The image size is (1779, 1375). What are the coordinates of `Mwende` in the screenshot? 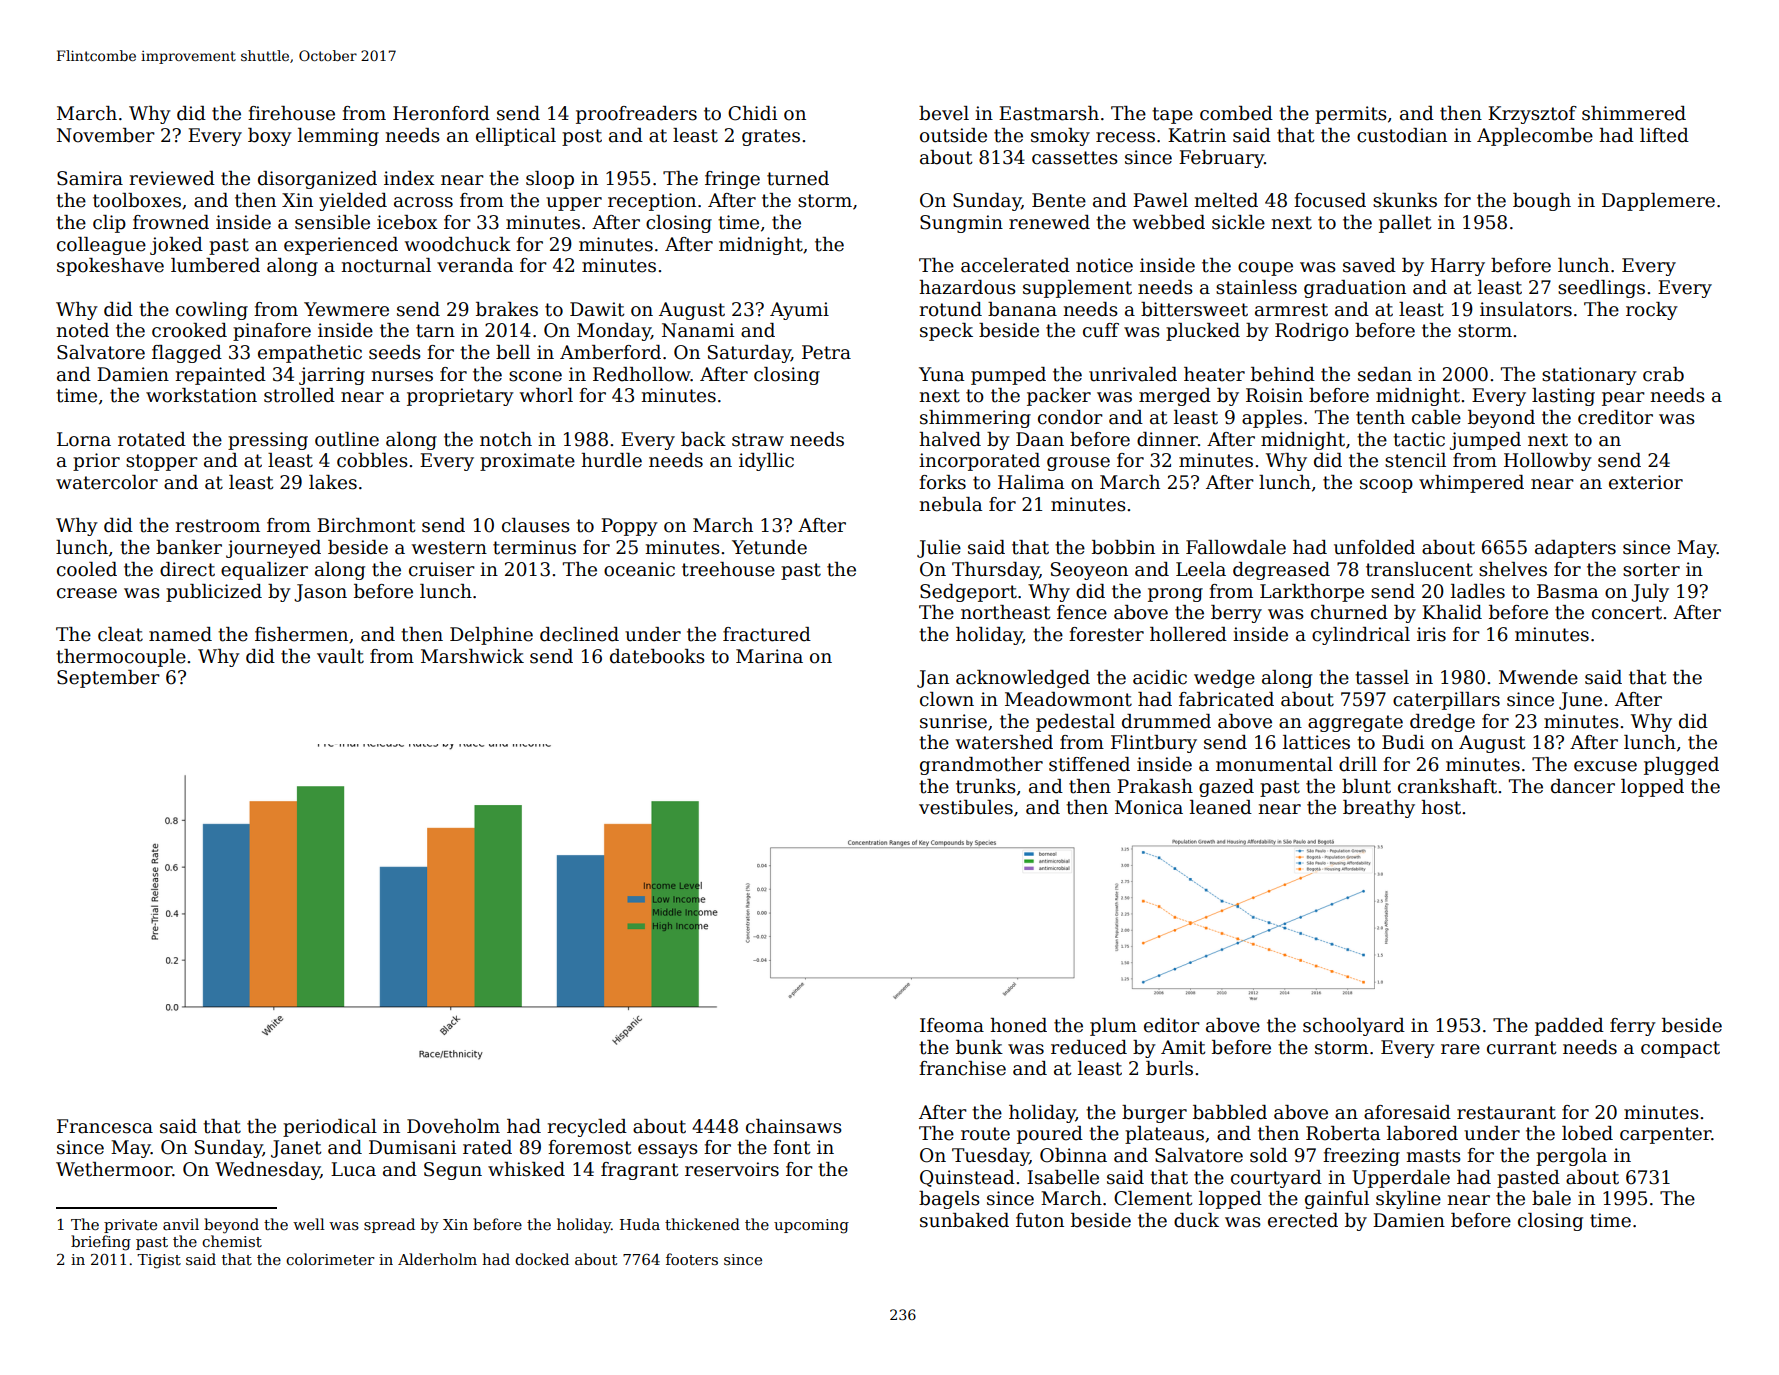 It's located at (1538, 677).
